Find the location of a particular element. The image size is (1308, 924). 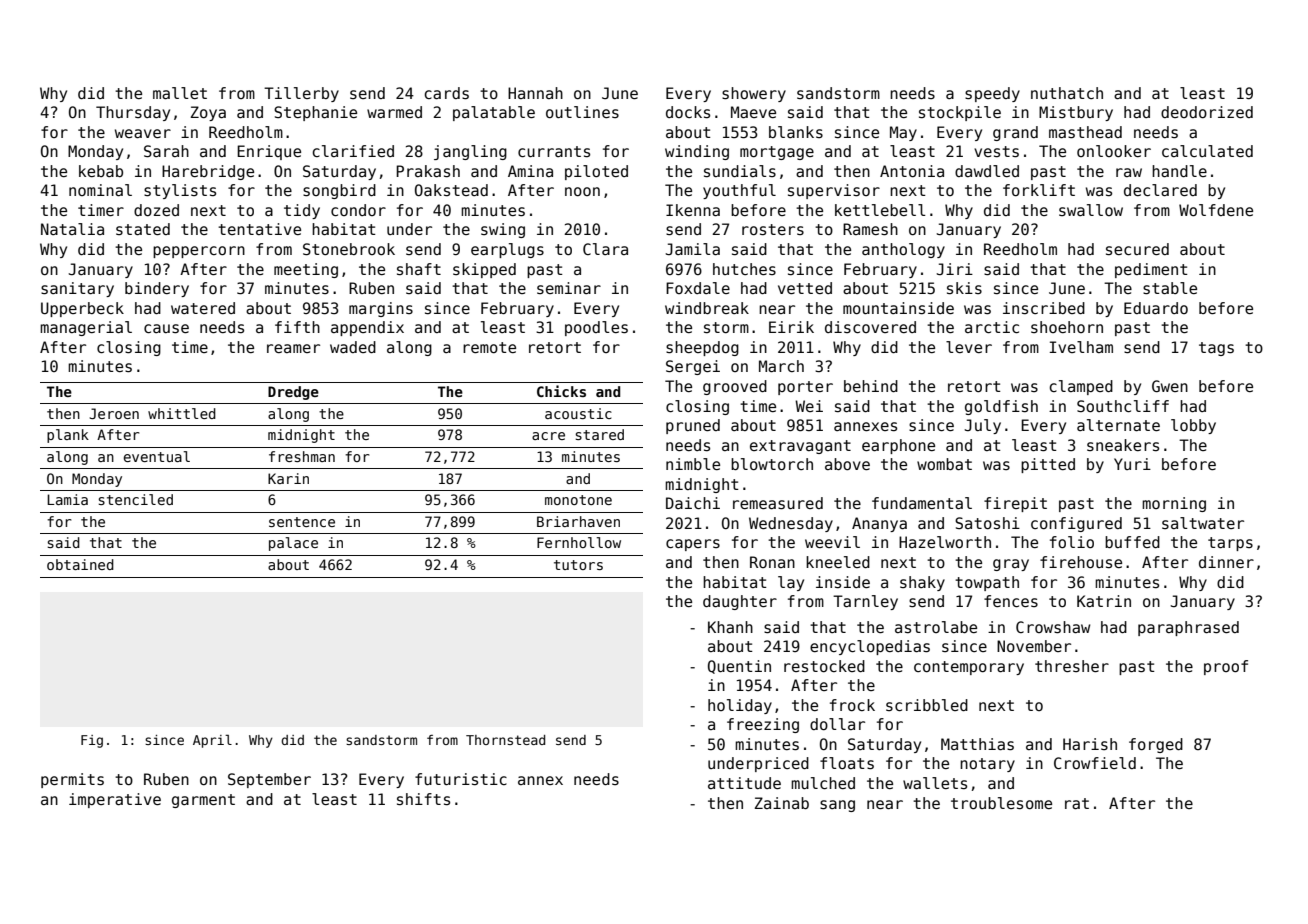

Ronan is located at coordinates (772, 562).
